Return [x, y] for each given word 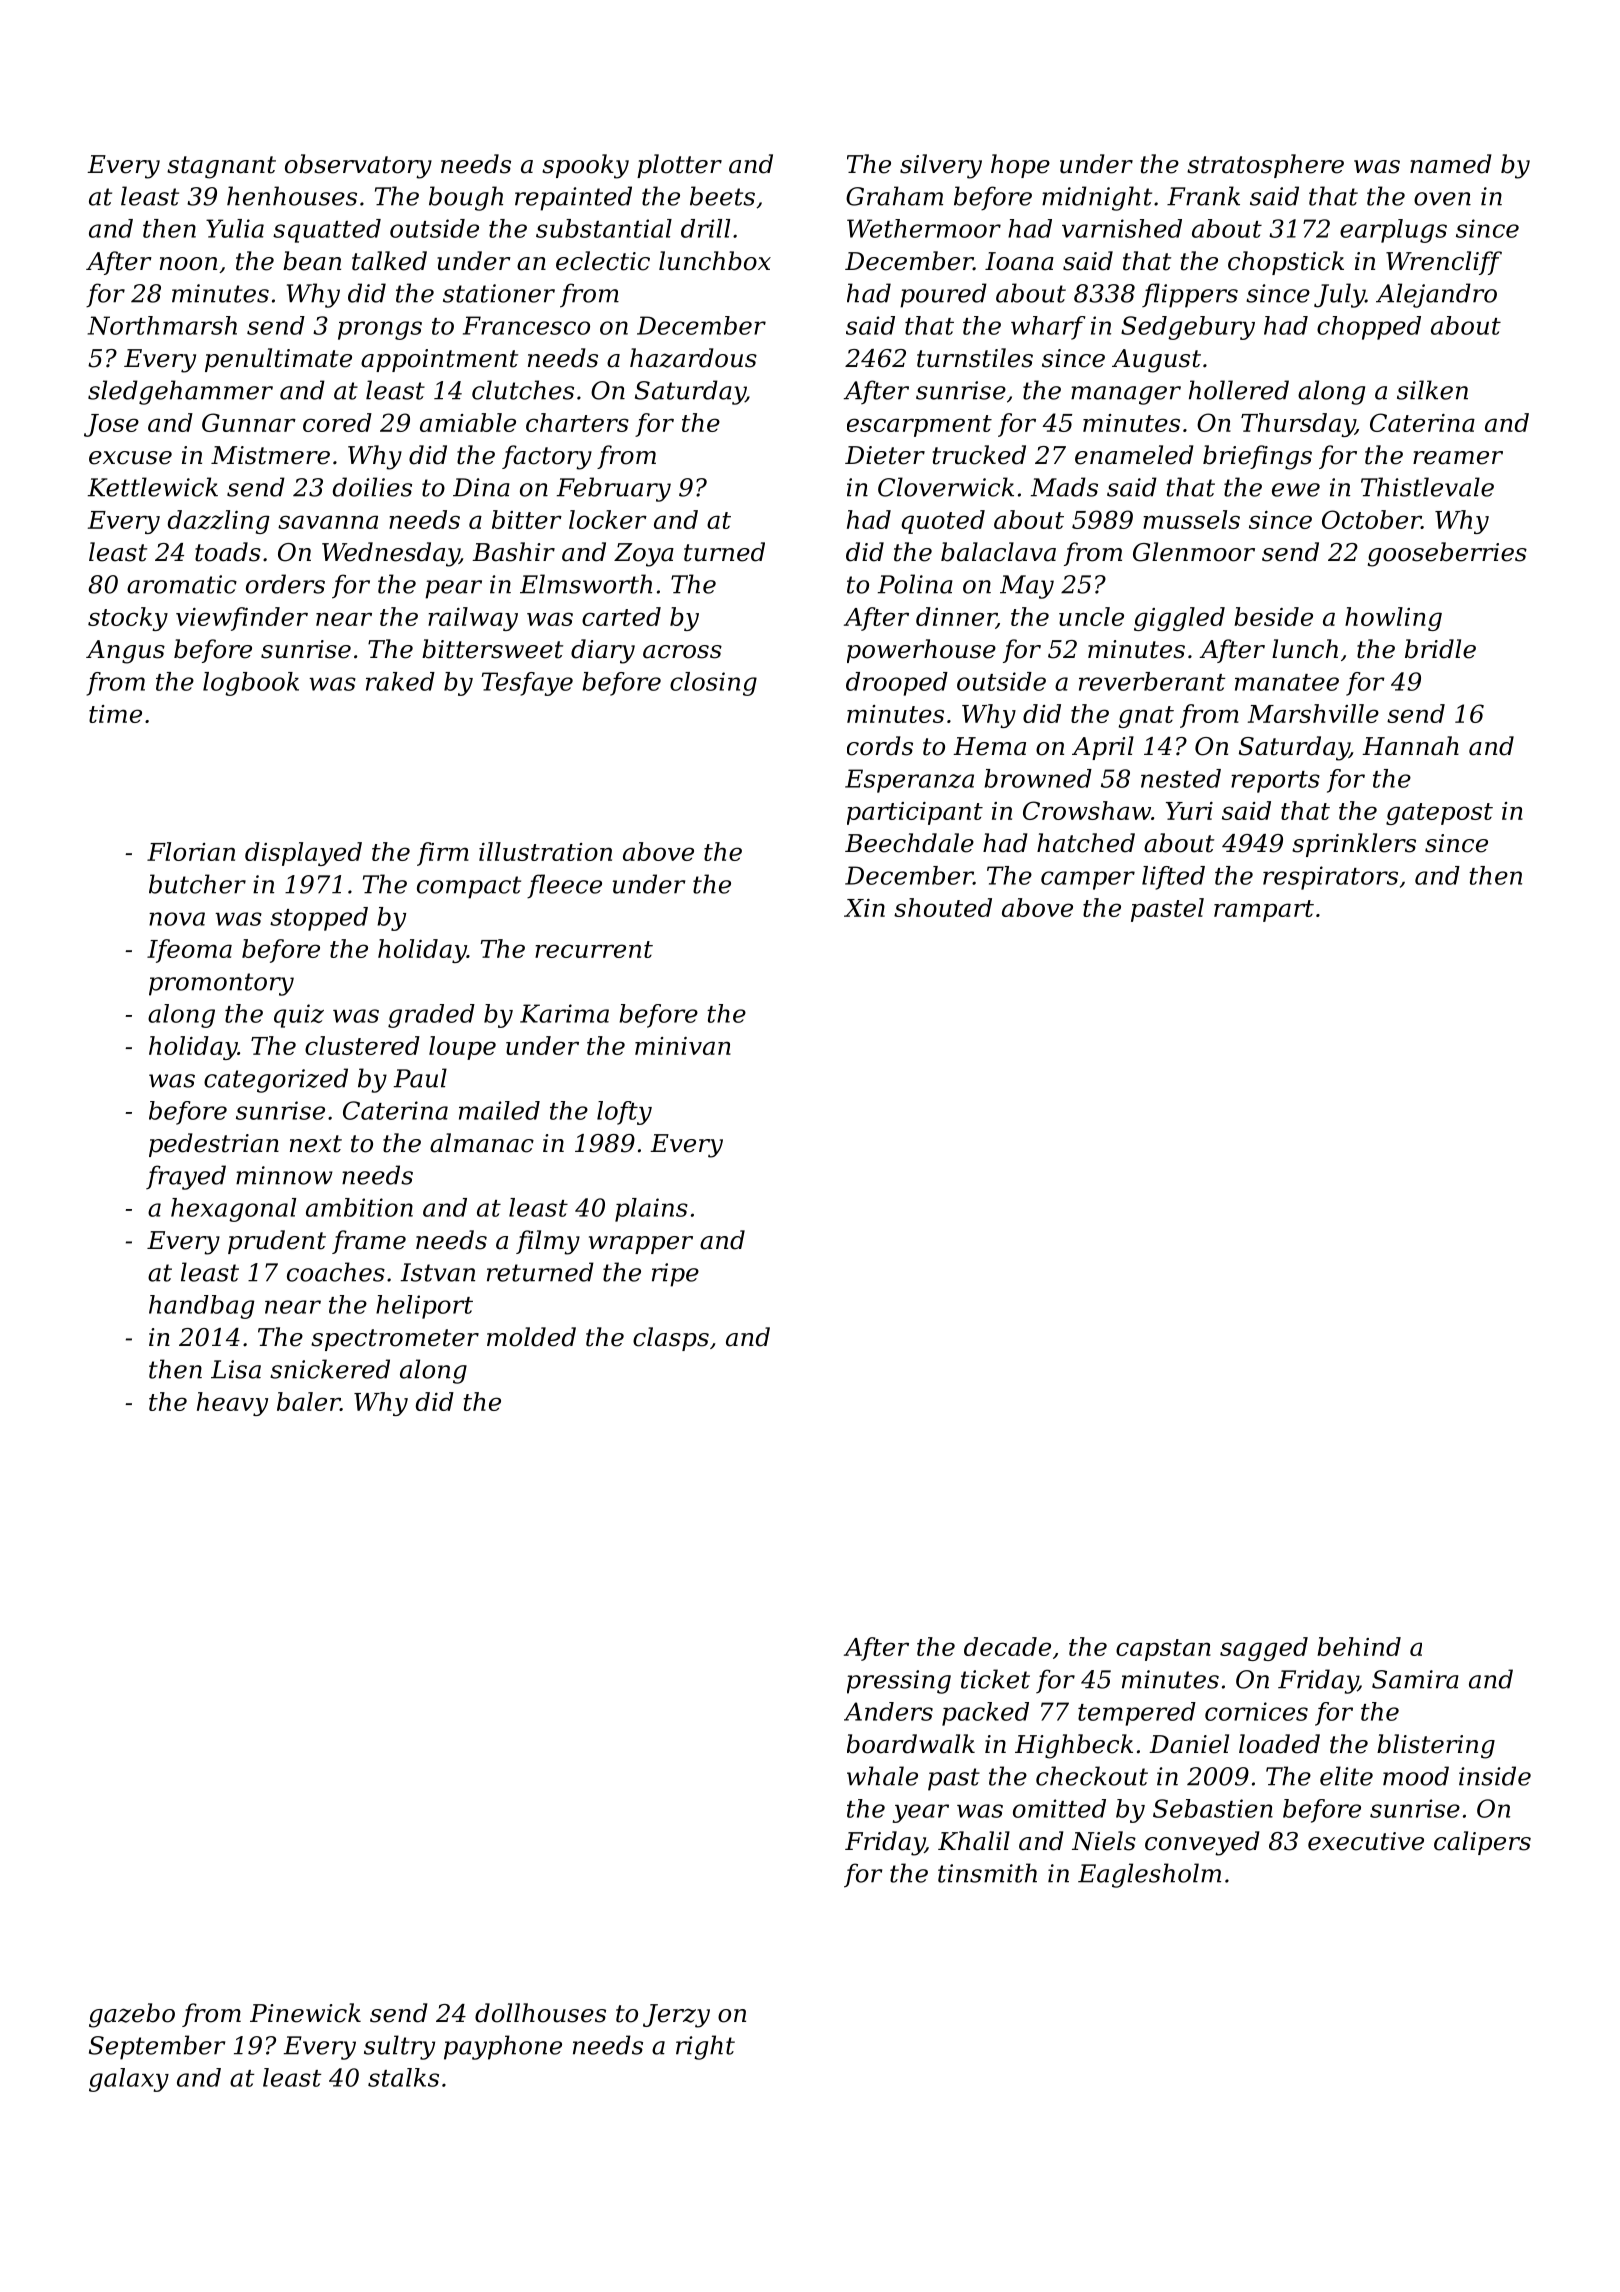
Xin [864, 908]
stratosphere [1265, 166]
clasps [671, 1339]
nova [177, 919]
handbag [201, 1307]
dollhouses [540, 2013]
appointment [439, 360]
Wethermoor [924, 228]
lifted [1173, 878]
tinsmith [987, 1873]
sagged [1264, 1649]
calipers [1482, 1843]
